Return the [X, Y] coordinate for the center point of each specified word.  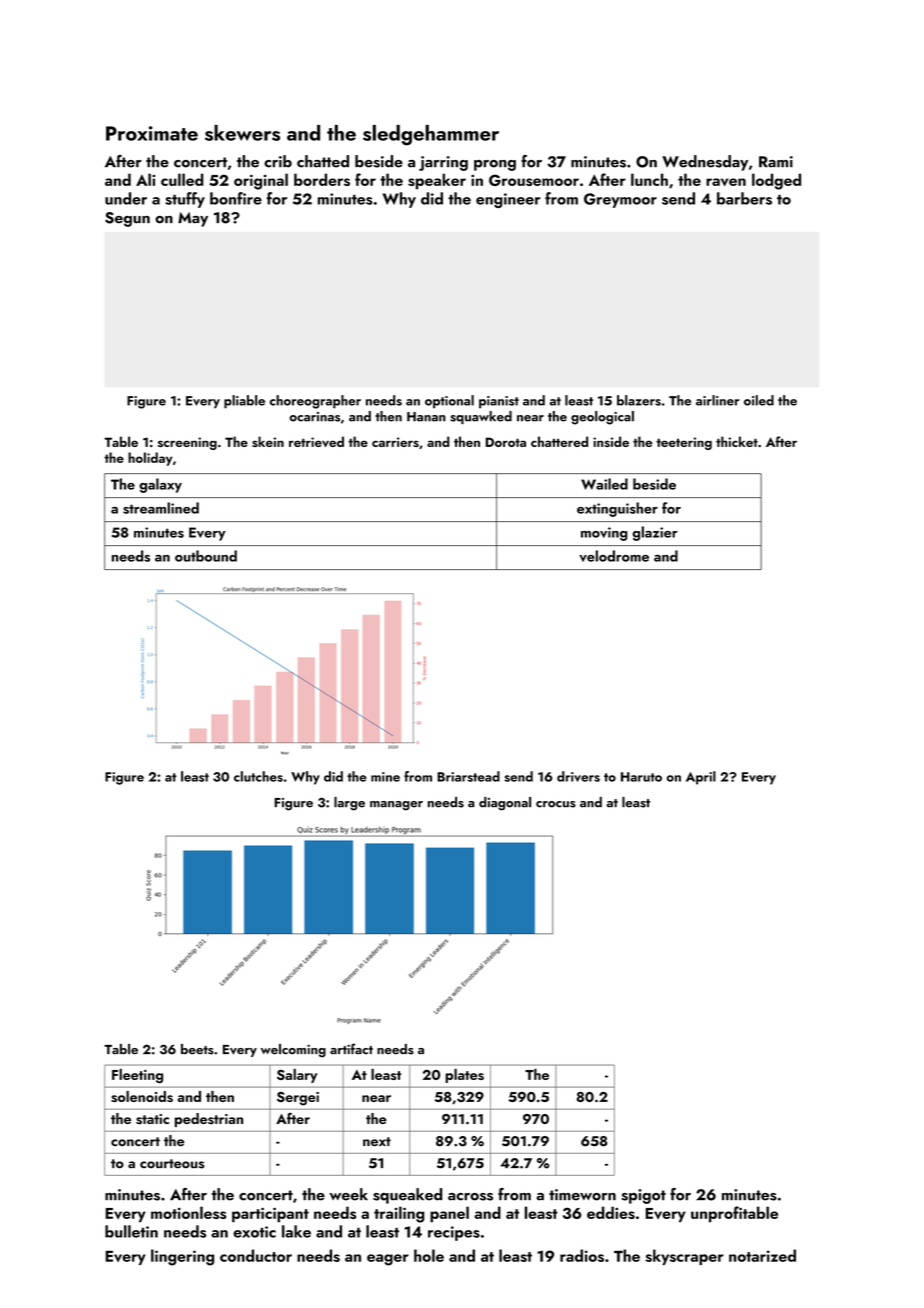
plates [464, 1076]
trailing [399, 1214]
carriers [395, 442]
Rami [776, 162]
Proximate [152, 133]
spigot [644, 1196]
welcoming [293, 1051]
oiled [759, 400]
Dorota [506, 442]
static [152, 1119]
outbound [206, 556]
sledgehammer [431, 135]
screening [187, 443]
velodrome [614, 556]
